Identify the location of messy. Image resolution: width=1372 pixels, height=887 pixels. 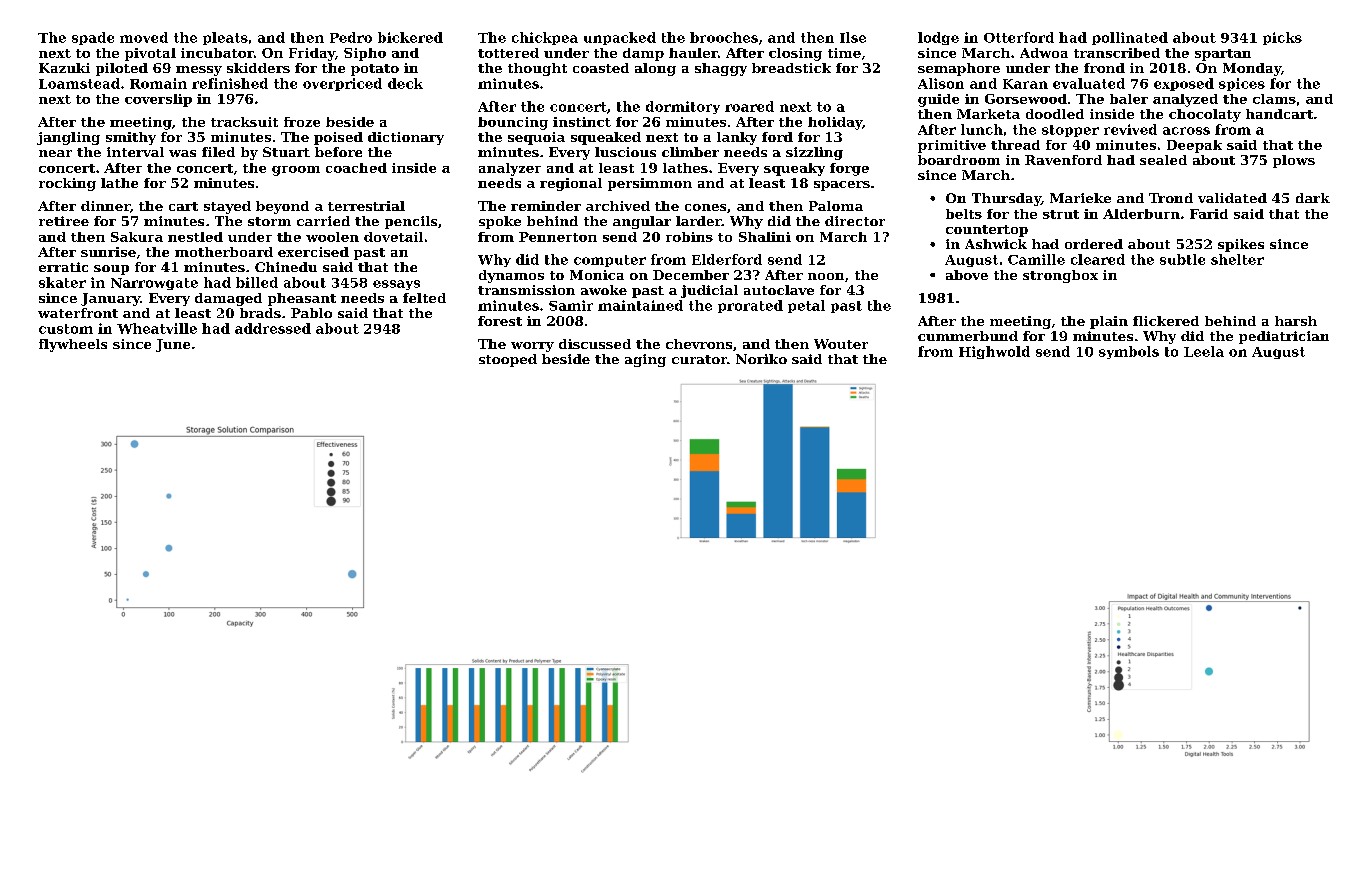
(199, 71).
